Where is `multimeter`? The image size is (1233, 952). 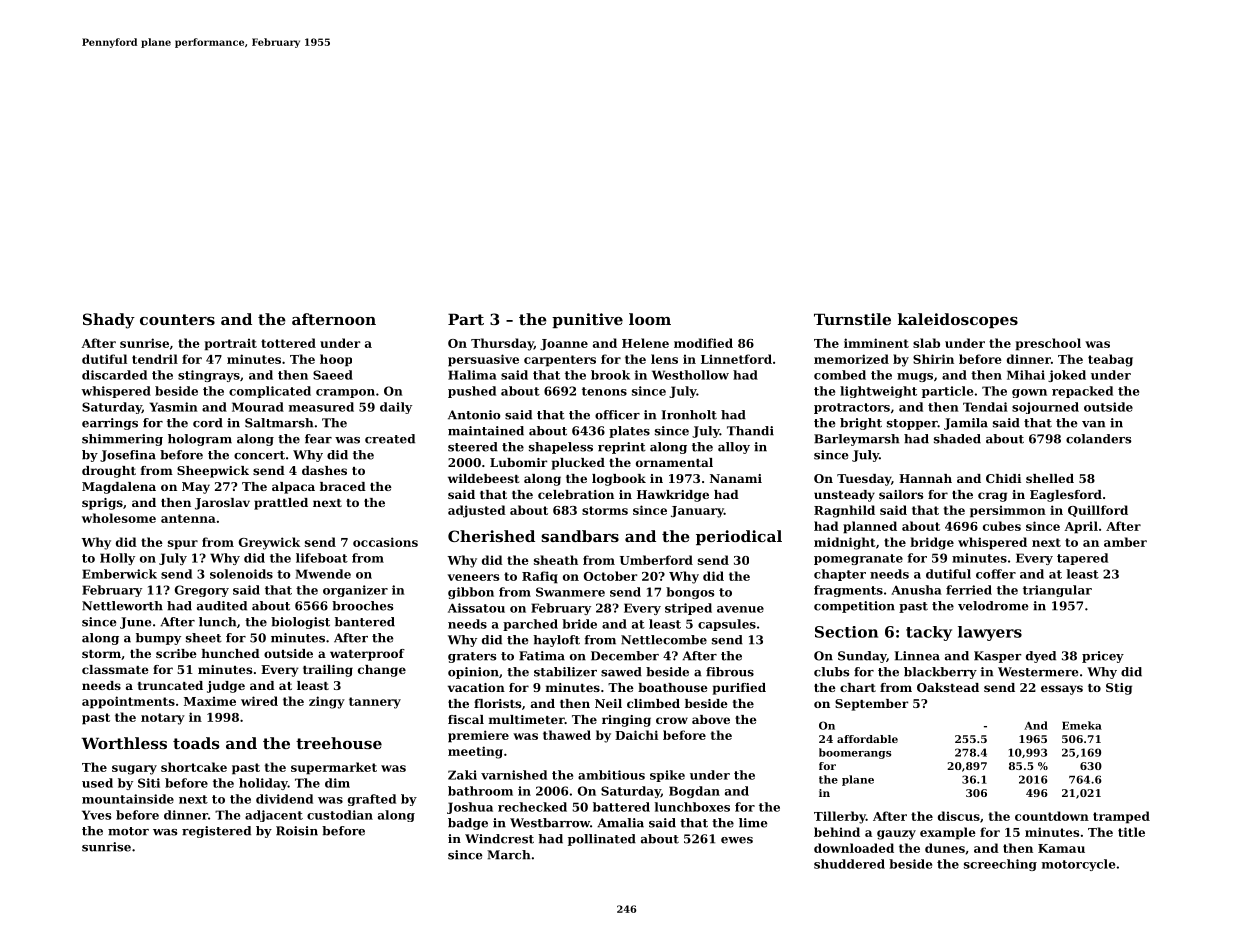 multimeter is located at coordinates (527, 719).
